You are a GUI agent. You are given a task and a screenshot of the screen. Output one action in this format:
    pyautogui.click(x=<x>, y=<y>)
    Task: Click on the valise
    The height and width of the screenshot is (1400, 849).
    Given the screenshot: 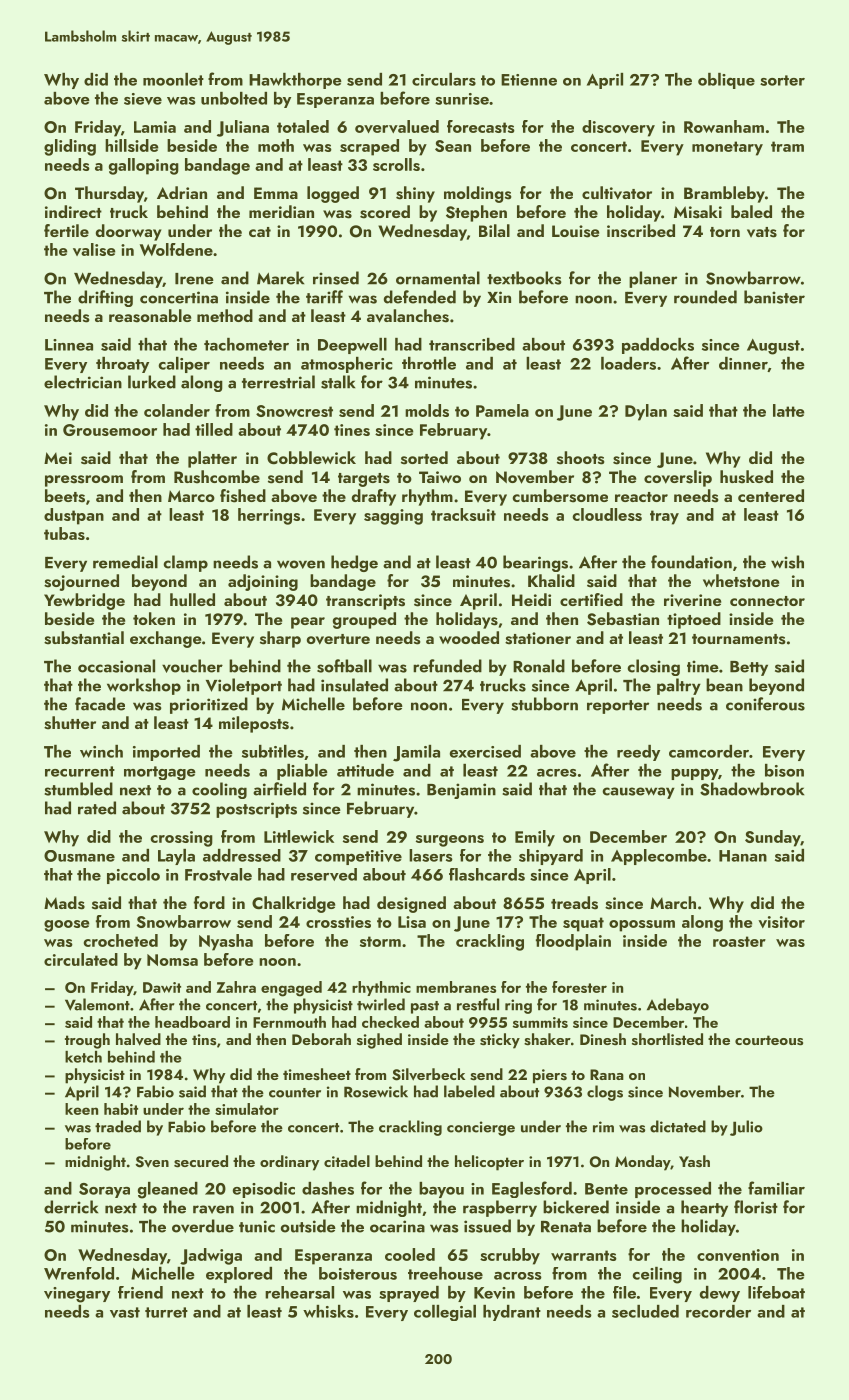 What is the action you would take?
    pyautogui.click(x=94, y=249)
